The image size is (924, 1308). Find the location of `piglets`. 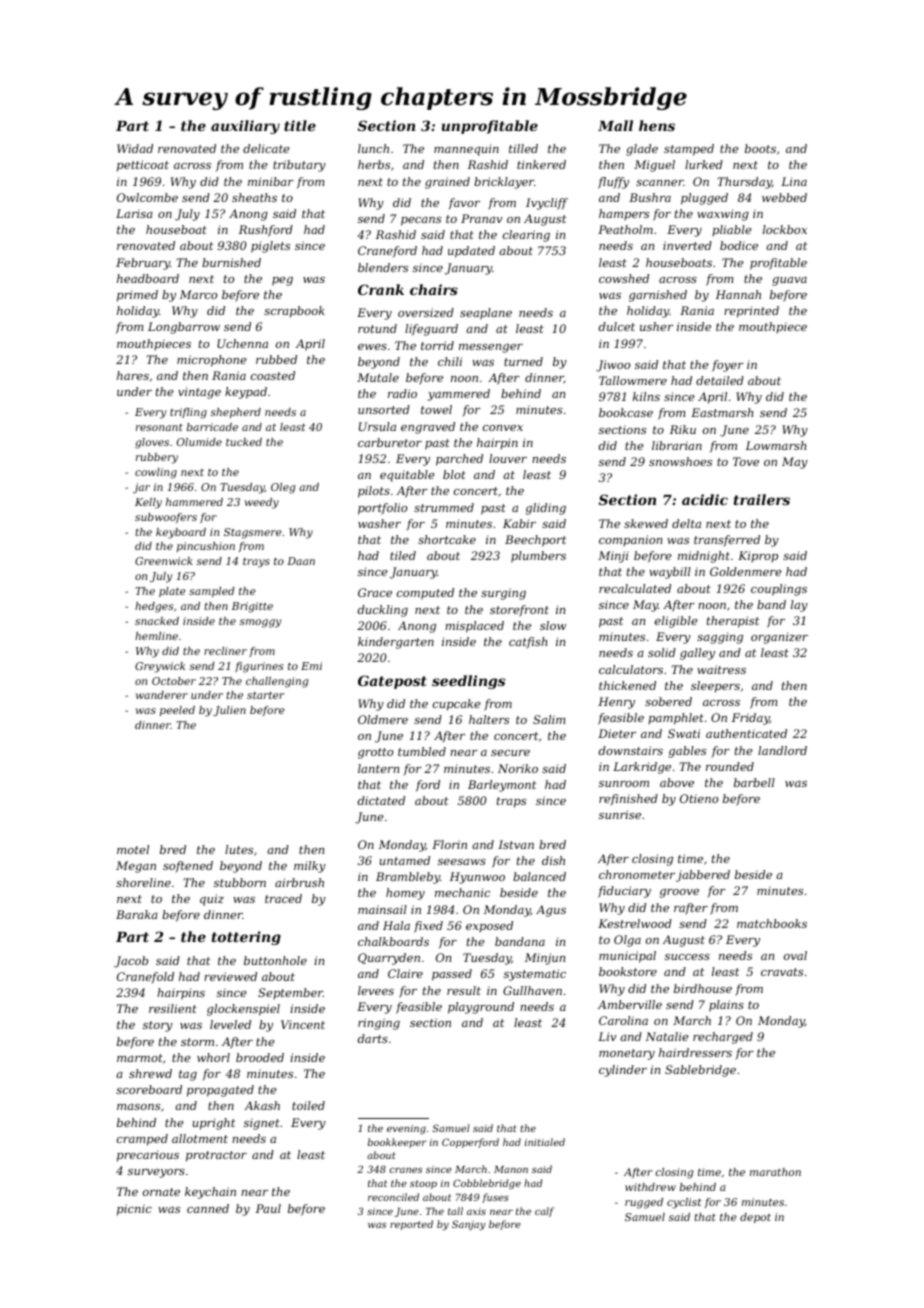

piglets is located at coordinates (270, 247).
